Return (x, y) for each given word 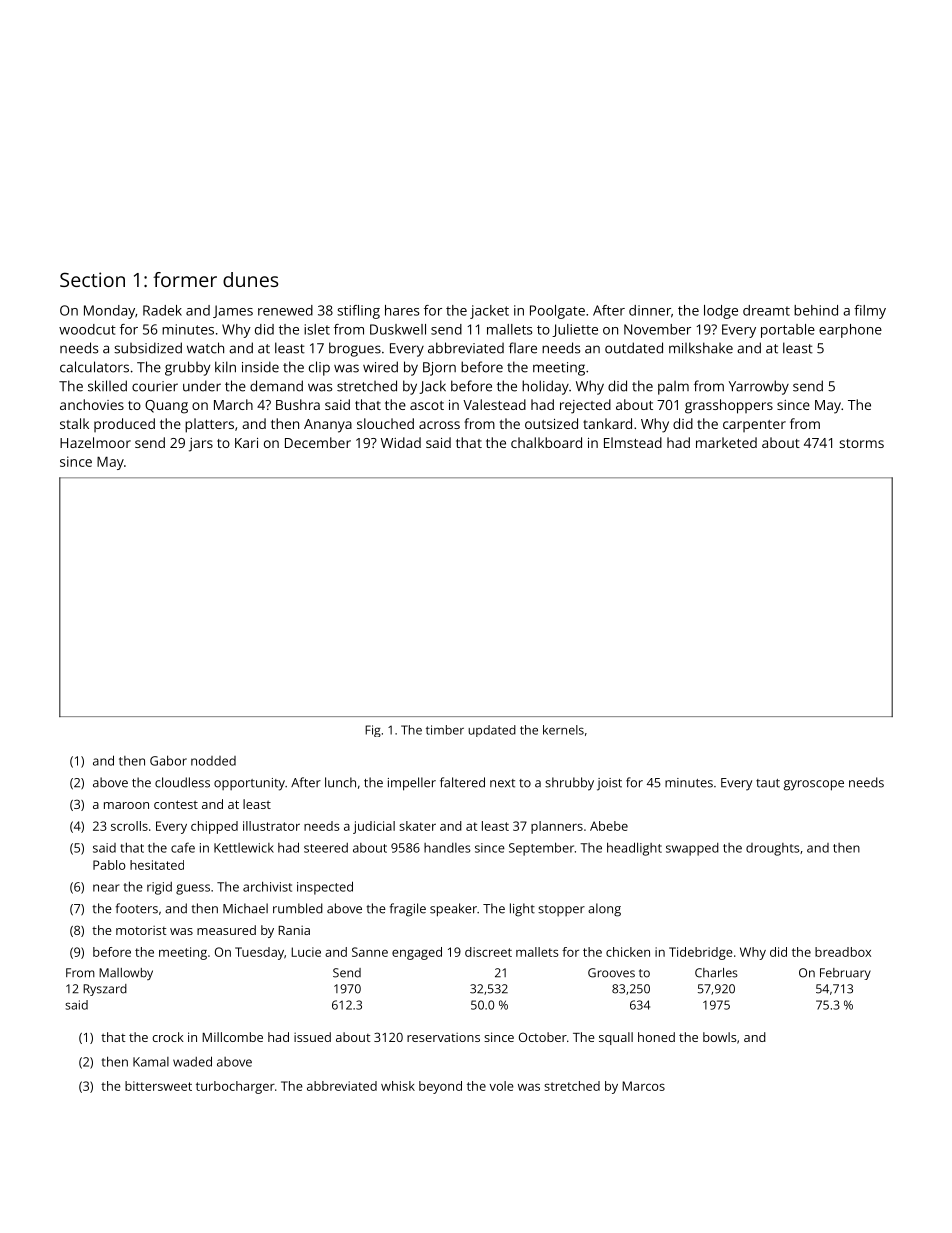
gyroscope (813, 785)
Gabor (168, 760)
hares (402, 310)
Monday (109, 312)
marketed (726, 442)
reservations (443, 1037)
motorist (141, 930)
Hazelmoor (95, 442)
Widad (401, 442)
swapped (692, 849)
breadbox (843, 952)
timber (445, 730)
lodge (721, 312)
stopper (561, 910)
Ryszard (105, 990)
